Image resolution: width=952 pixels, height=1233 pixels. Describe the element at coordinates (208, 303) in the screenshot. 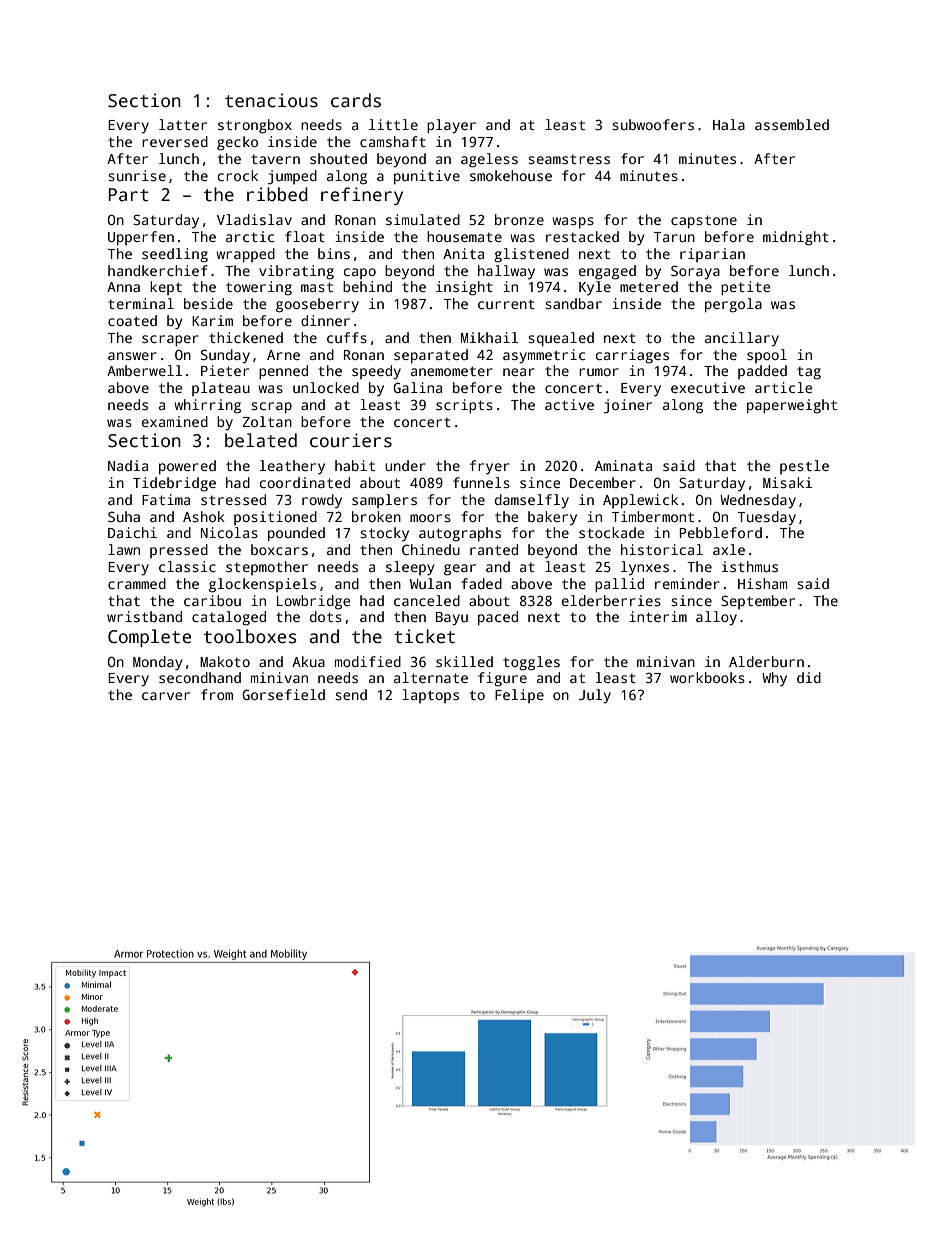

I see `beside` at that location.
